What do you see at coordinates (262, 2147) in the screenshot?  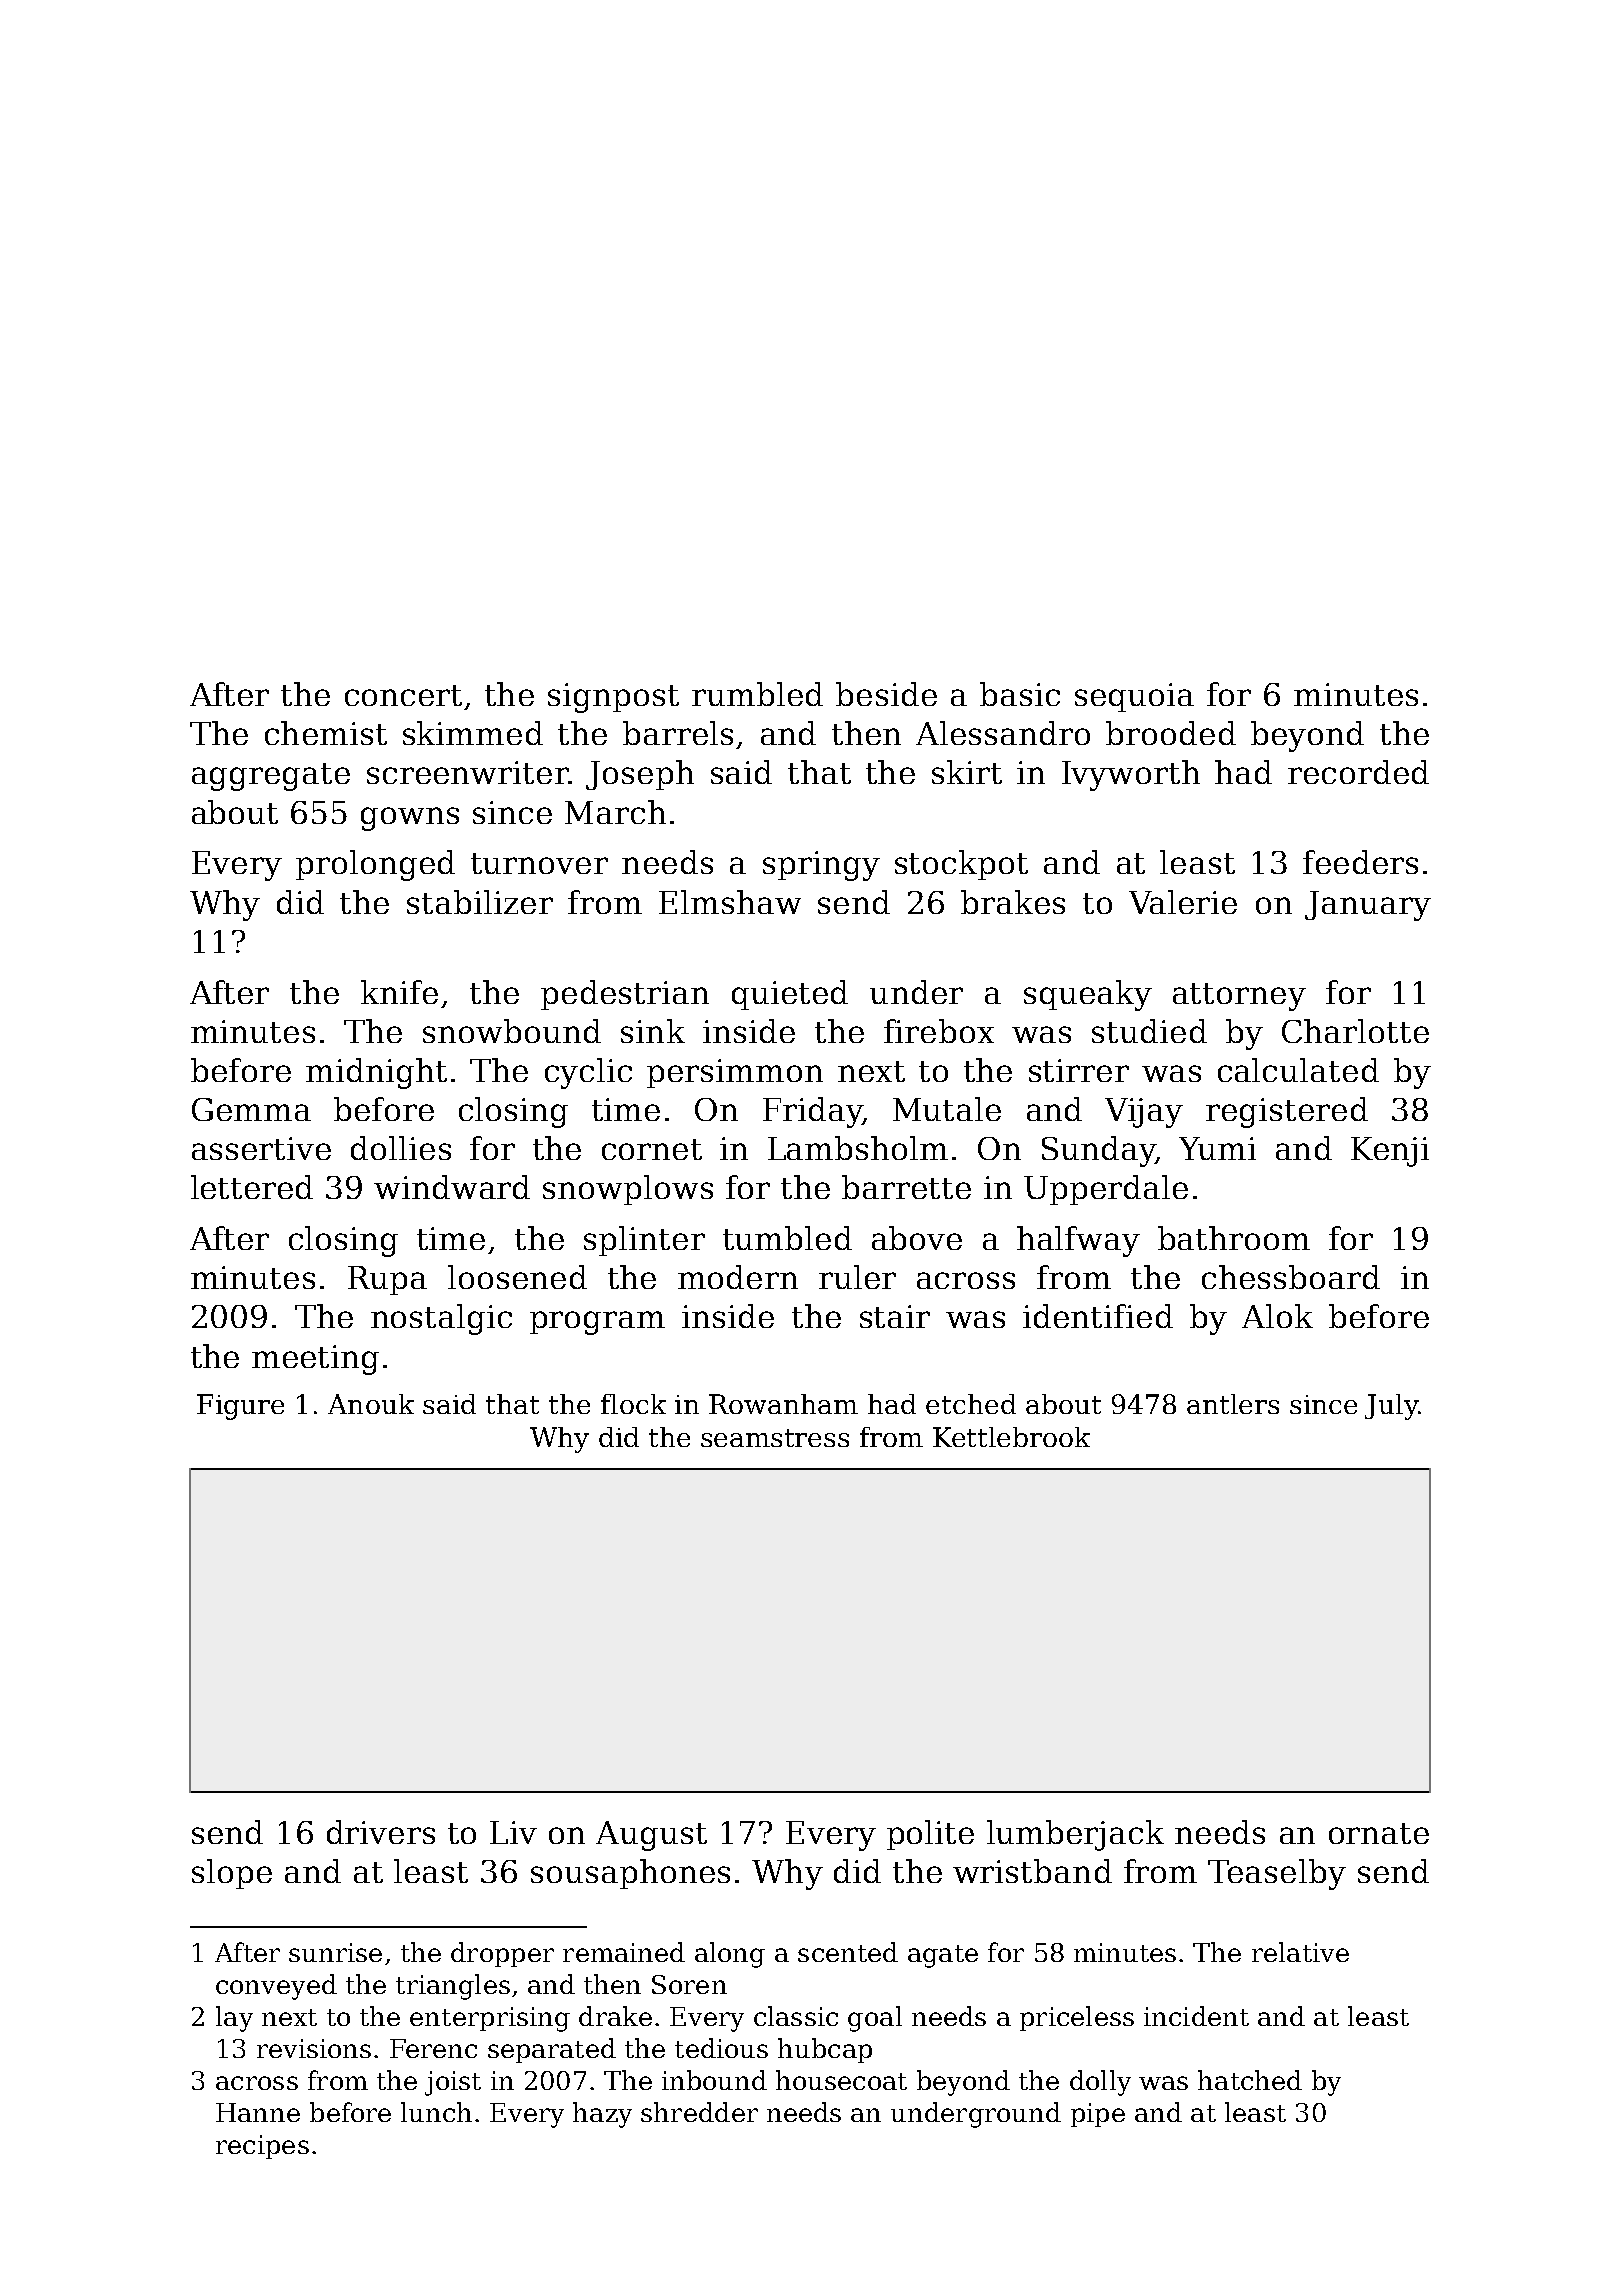 I see `recipes` at bounding box center [262, 2147].
